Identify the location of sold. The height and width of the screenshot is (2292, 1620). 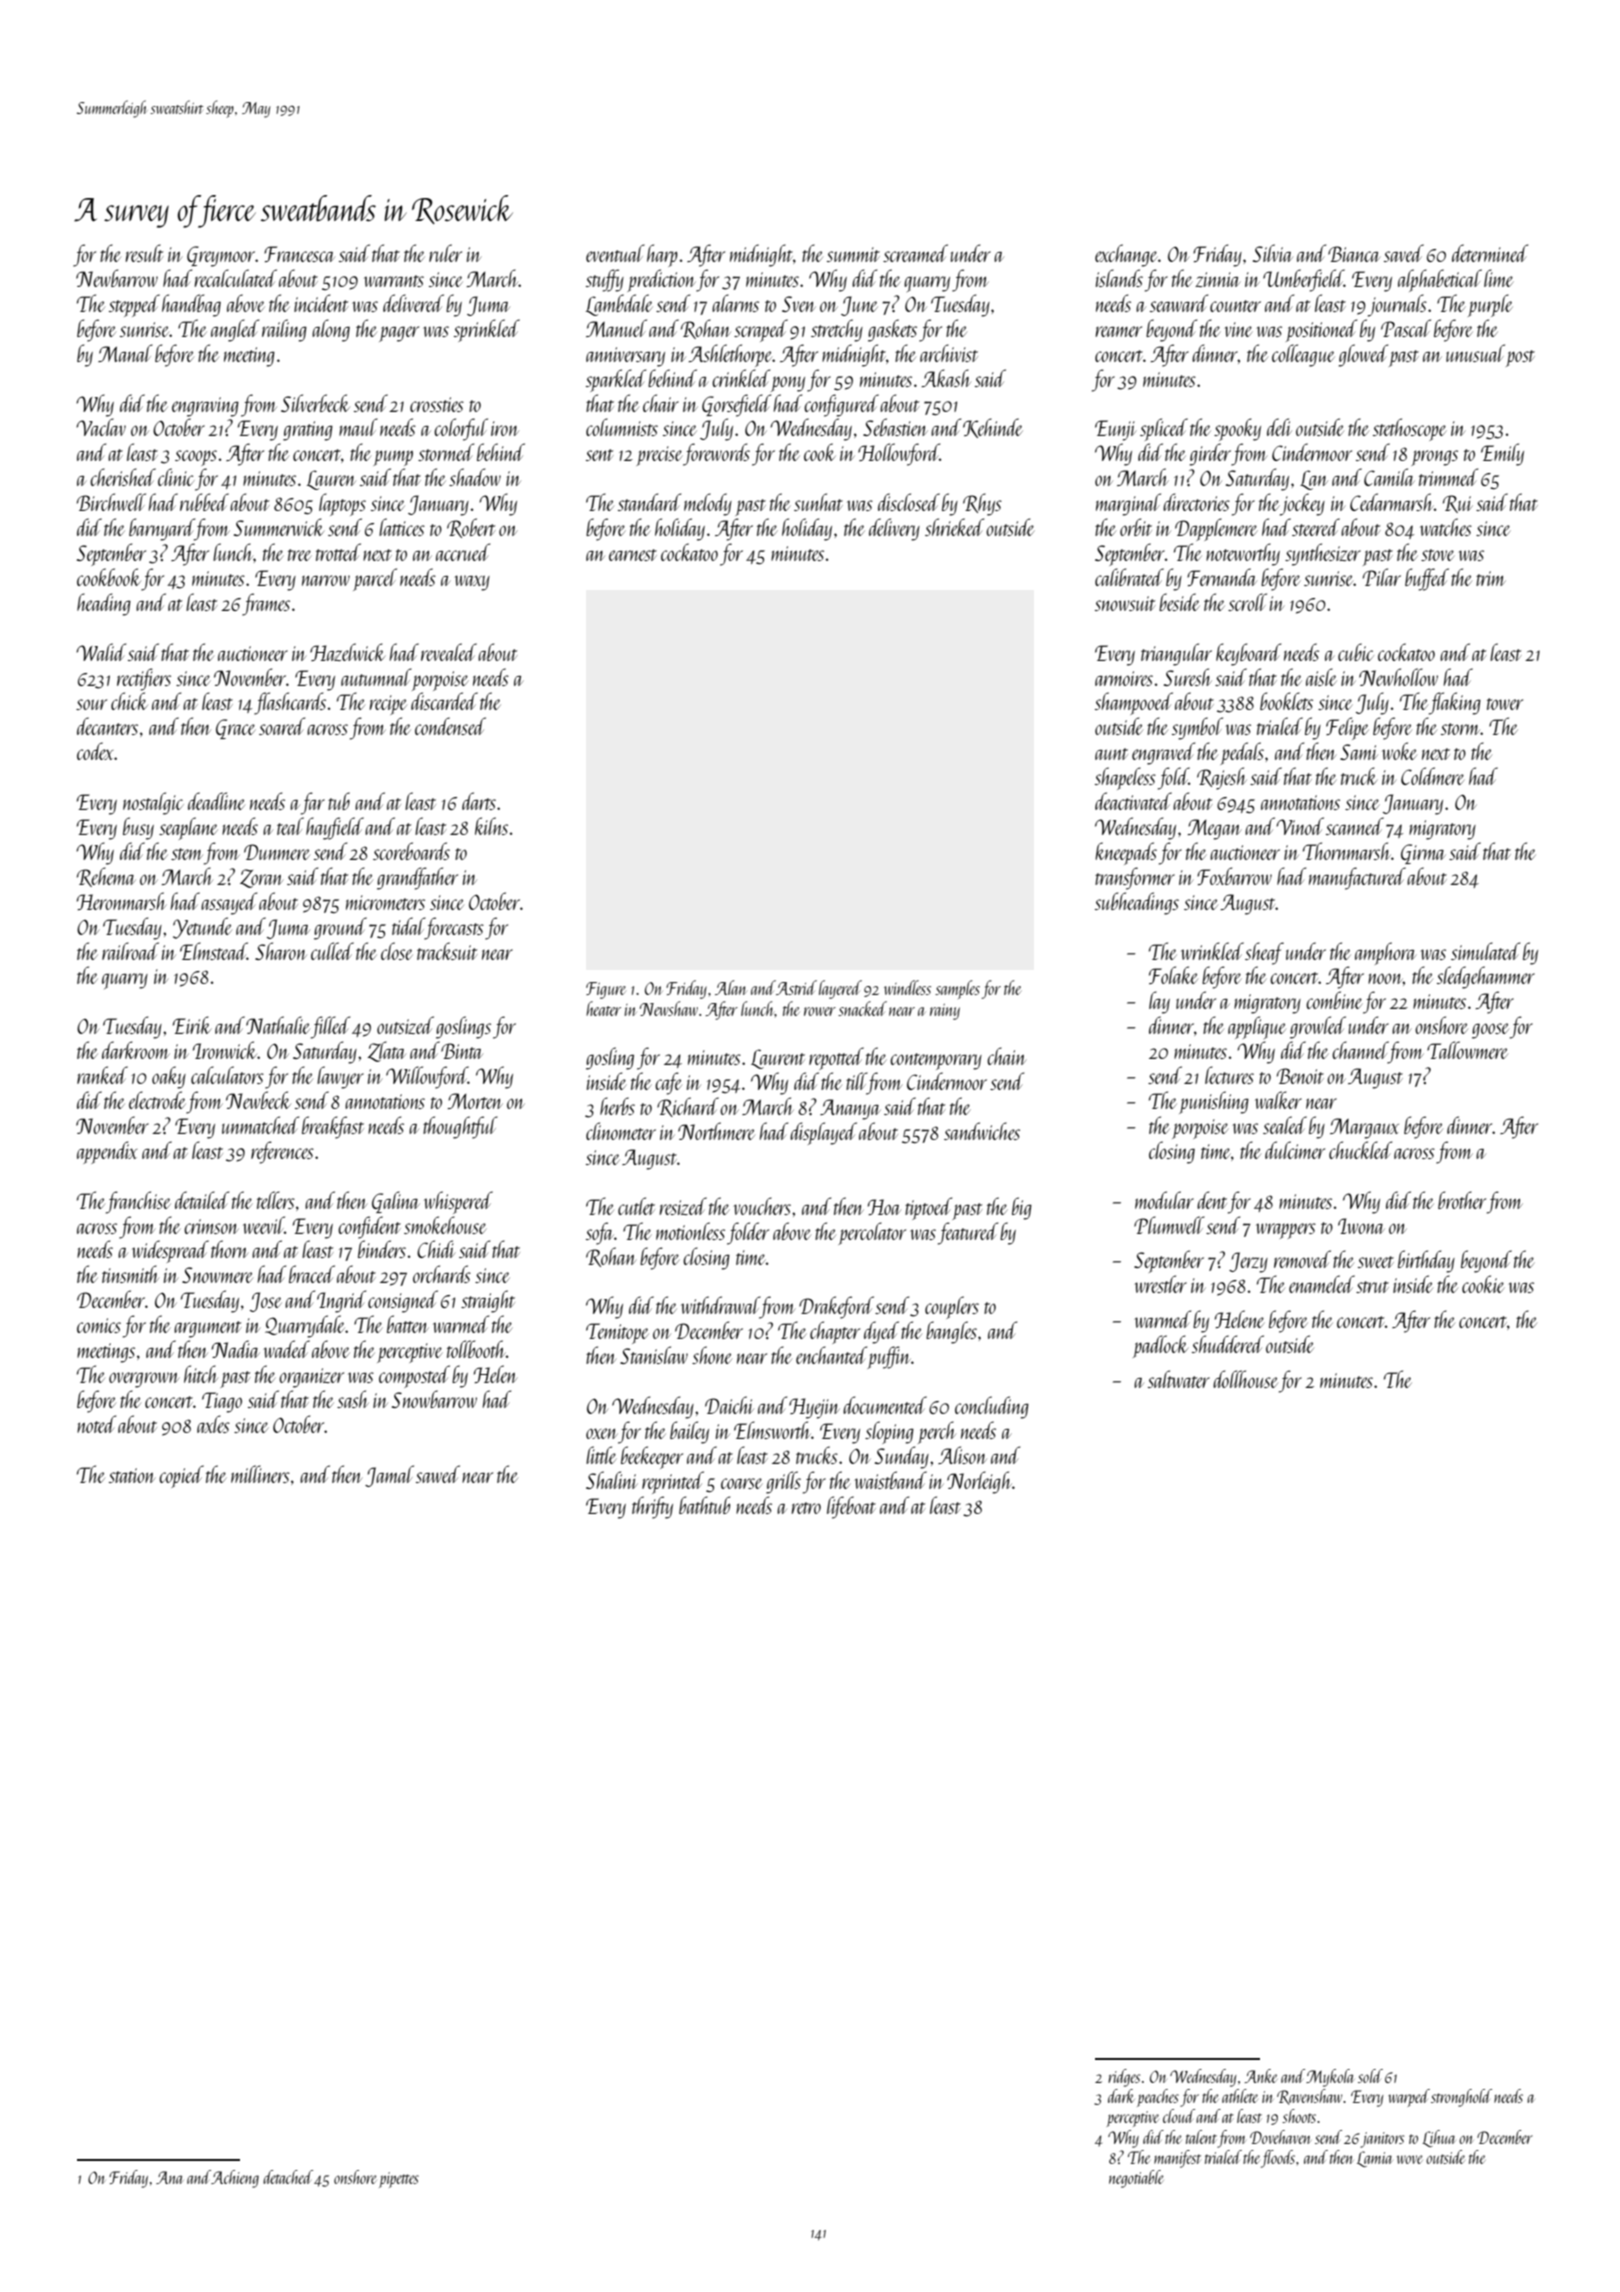
(1370, 2076).
